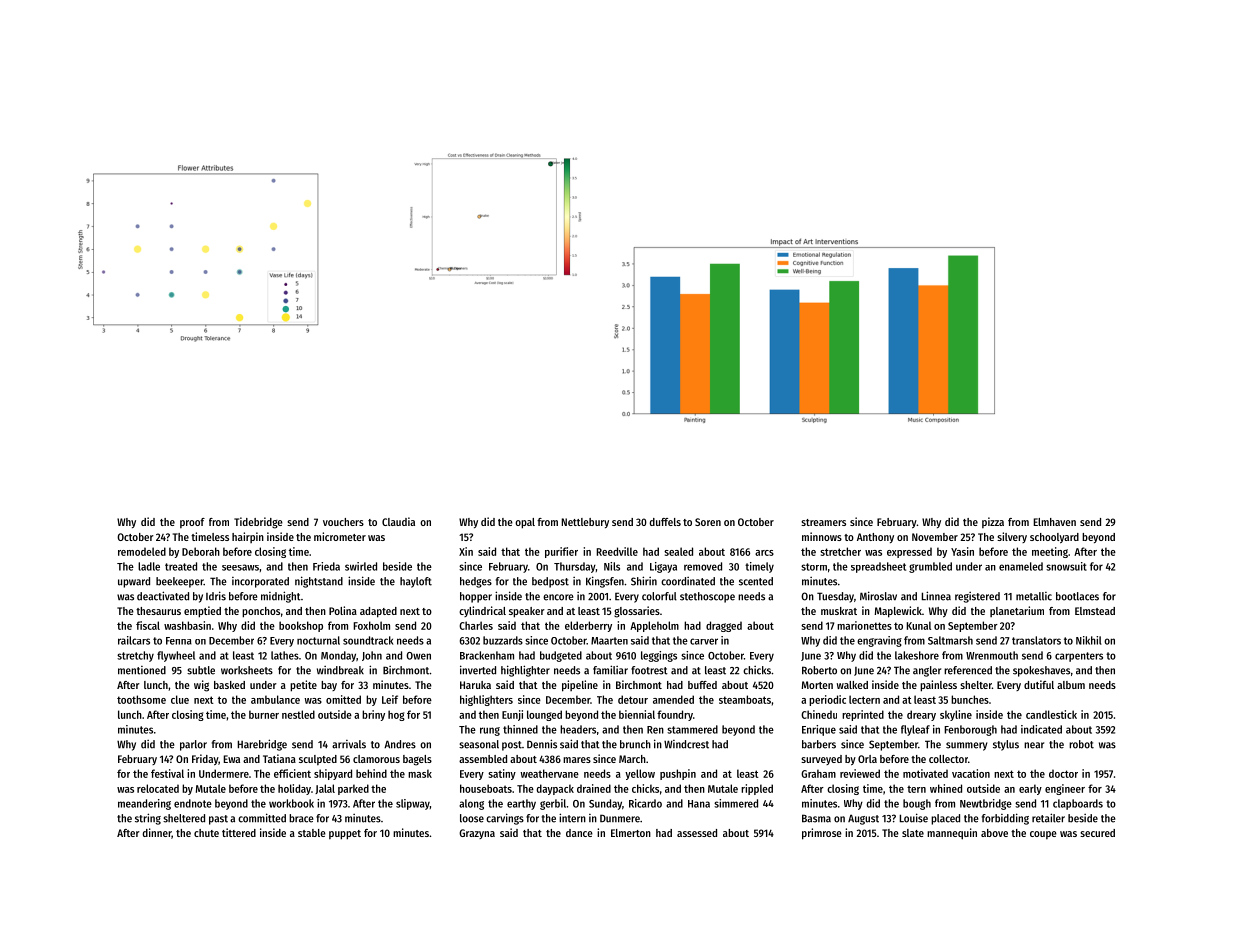 The width and height of the screenshot is (1233, 952). What do you see at coordinates (819, 670) in the screenshot?
I see `Roberto` at bounding box center [819, 670].
